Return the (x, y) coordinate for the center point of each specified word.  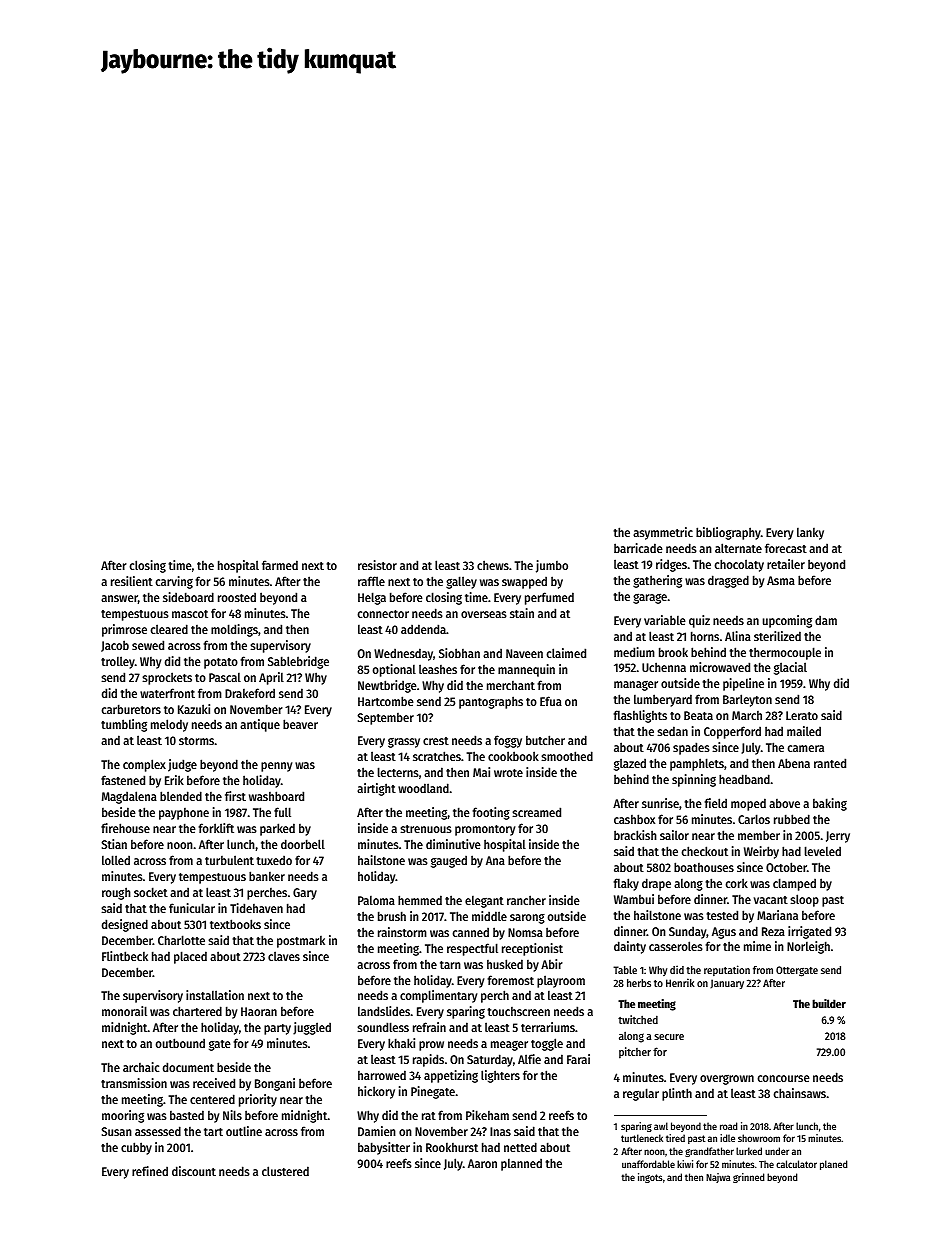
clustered (285, 1171)
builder (829, 1003)
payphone (184, 814)
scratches (437, 756)
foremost (511, 980)
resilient (132, 581)
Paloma (376, 900)
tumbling (124, 725)
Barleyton (747, 700)
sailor (674, 835)
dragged (728, 581)
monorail (124, 1011)
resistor (377, 565)
